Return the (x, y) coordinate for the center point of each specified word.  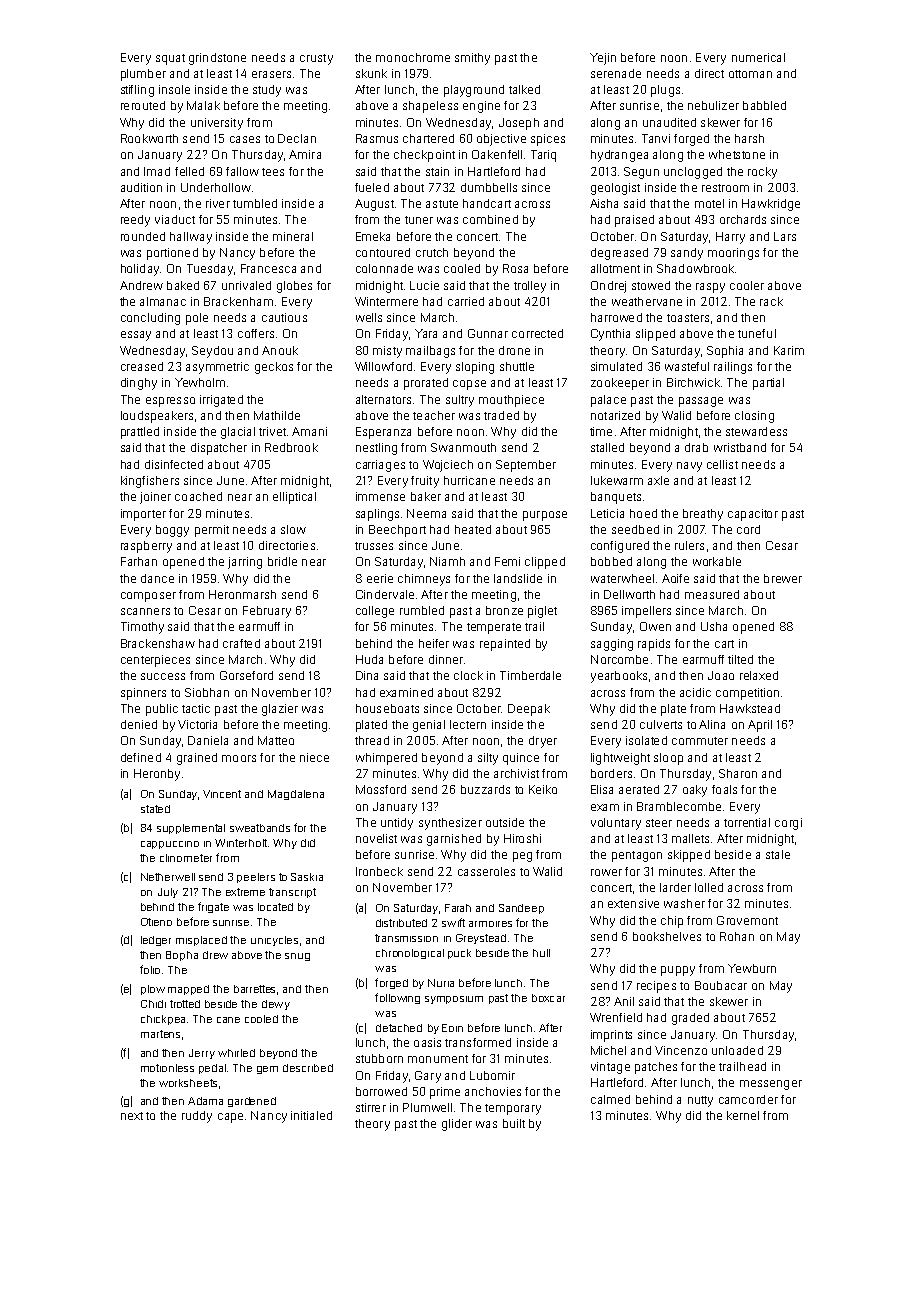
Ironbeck (379, 871)
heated (473, 529)
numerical (758, 57)
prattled (140, 433)
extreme (245, 892)
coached (198, 496)
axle (658, 480)
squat (170, 59)
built (514, 1123)
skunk (371, 73)
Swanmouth (463, 447)
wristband (740, 447)
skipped (689, 856)
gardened (252, 1102)
